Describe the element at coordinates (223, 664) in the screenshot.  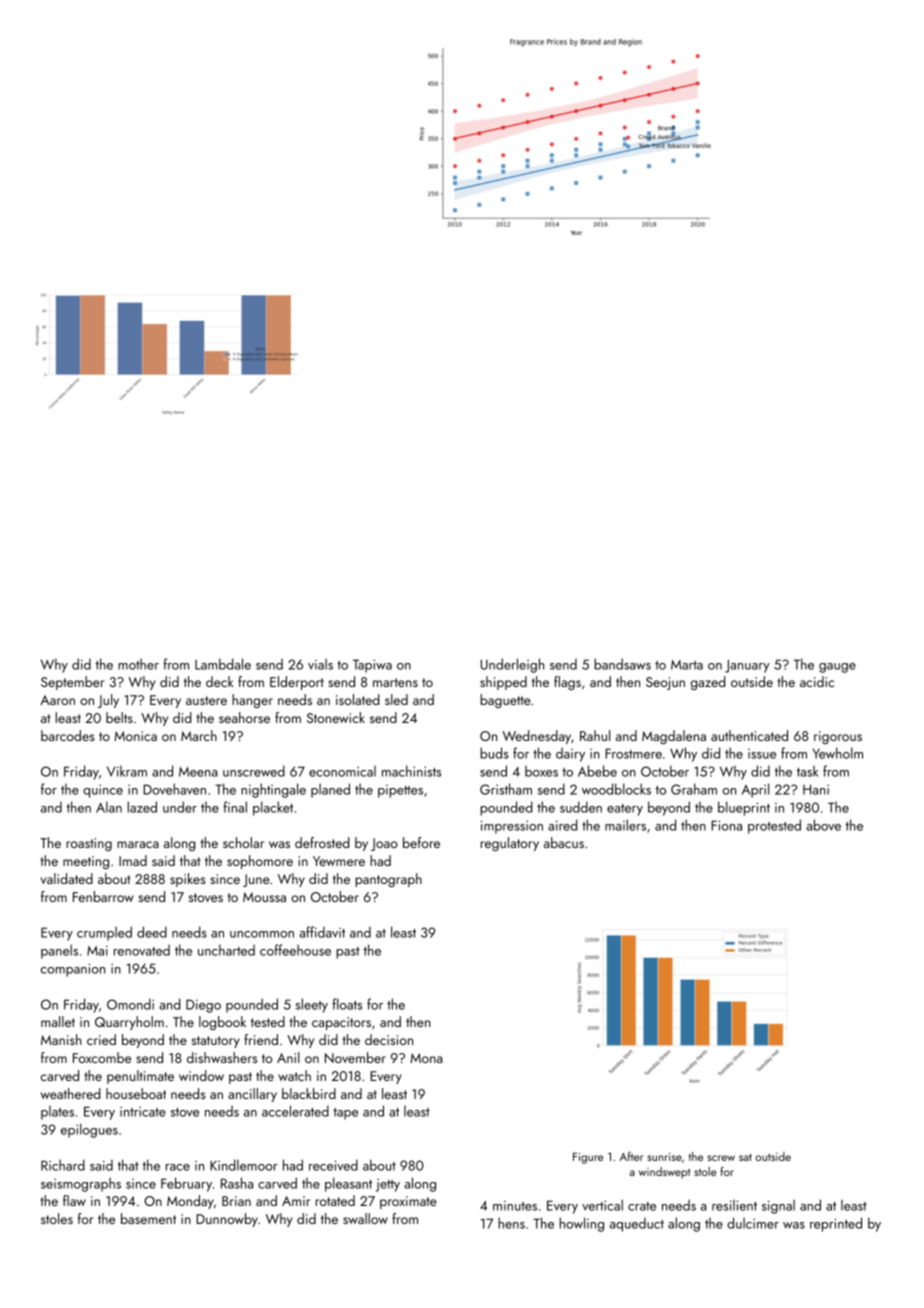
I see `Lambdale` at that location.
